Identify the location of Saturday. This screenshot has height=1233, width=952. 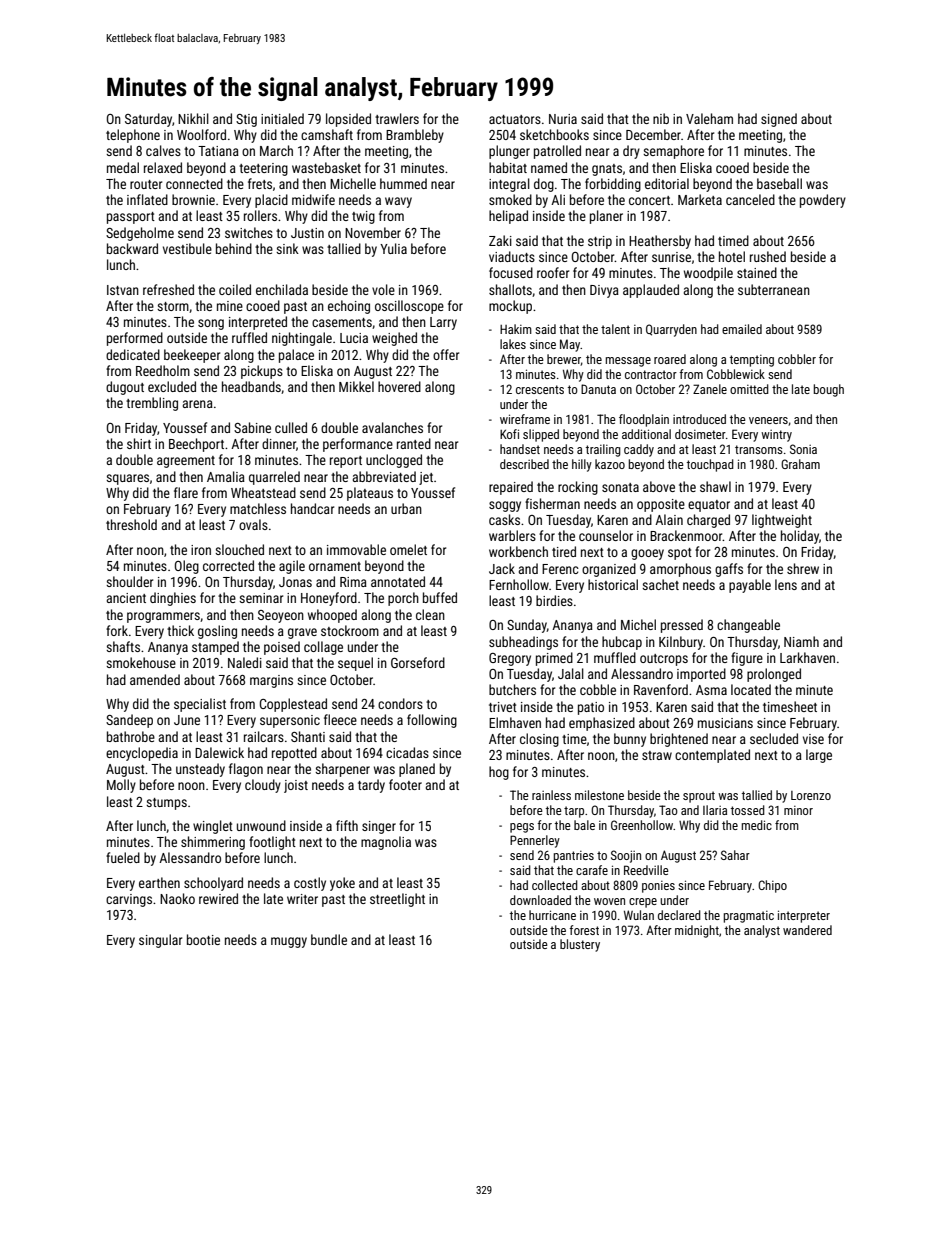
(148, 120).
